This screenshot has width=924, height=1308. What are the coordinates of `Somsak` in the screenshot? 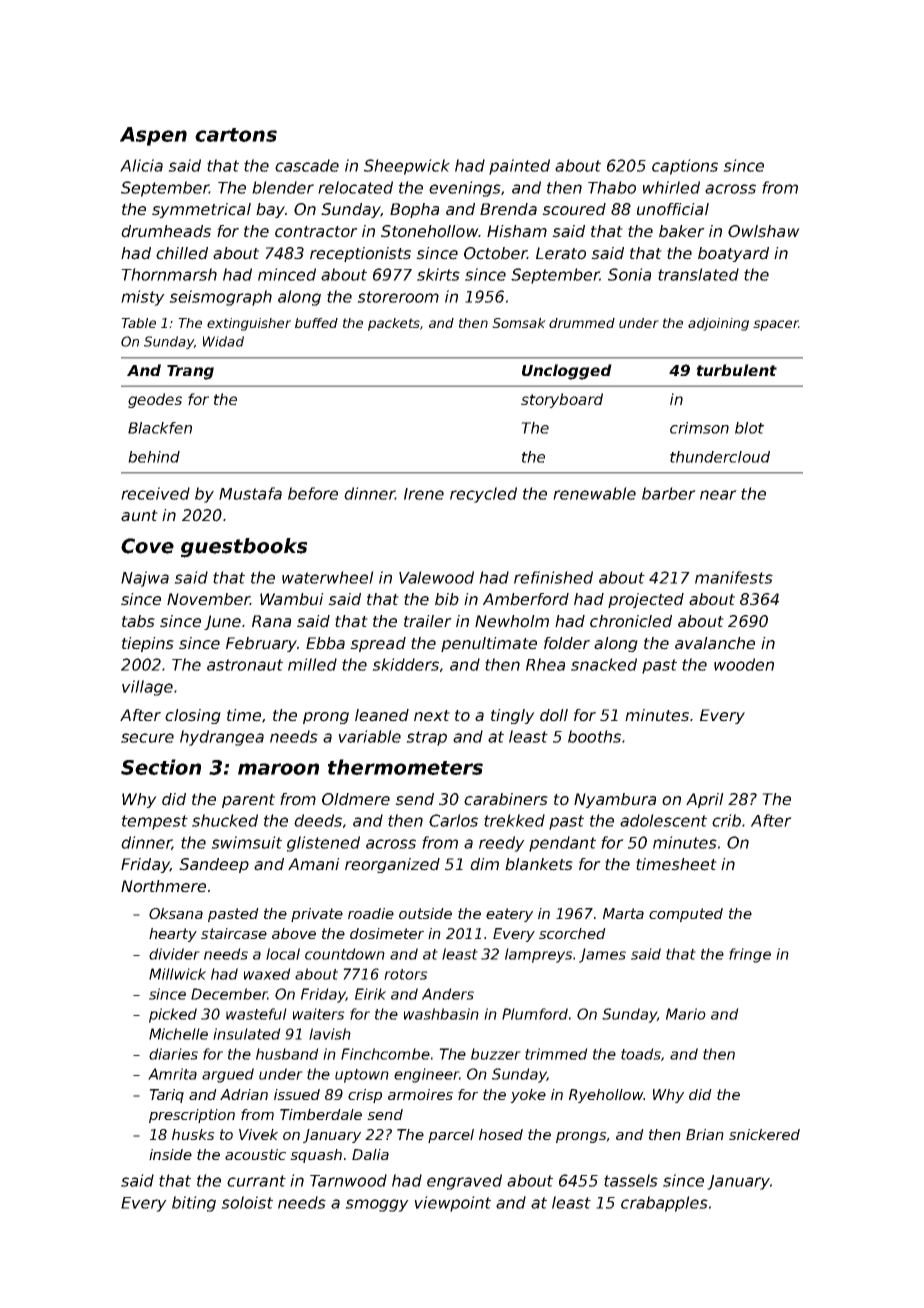 It's located at (519, 323).
